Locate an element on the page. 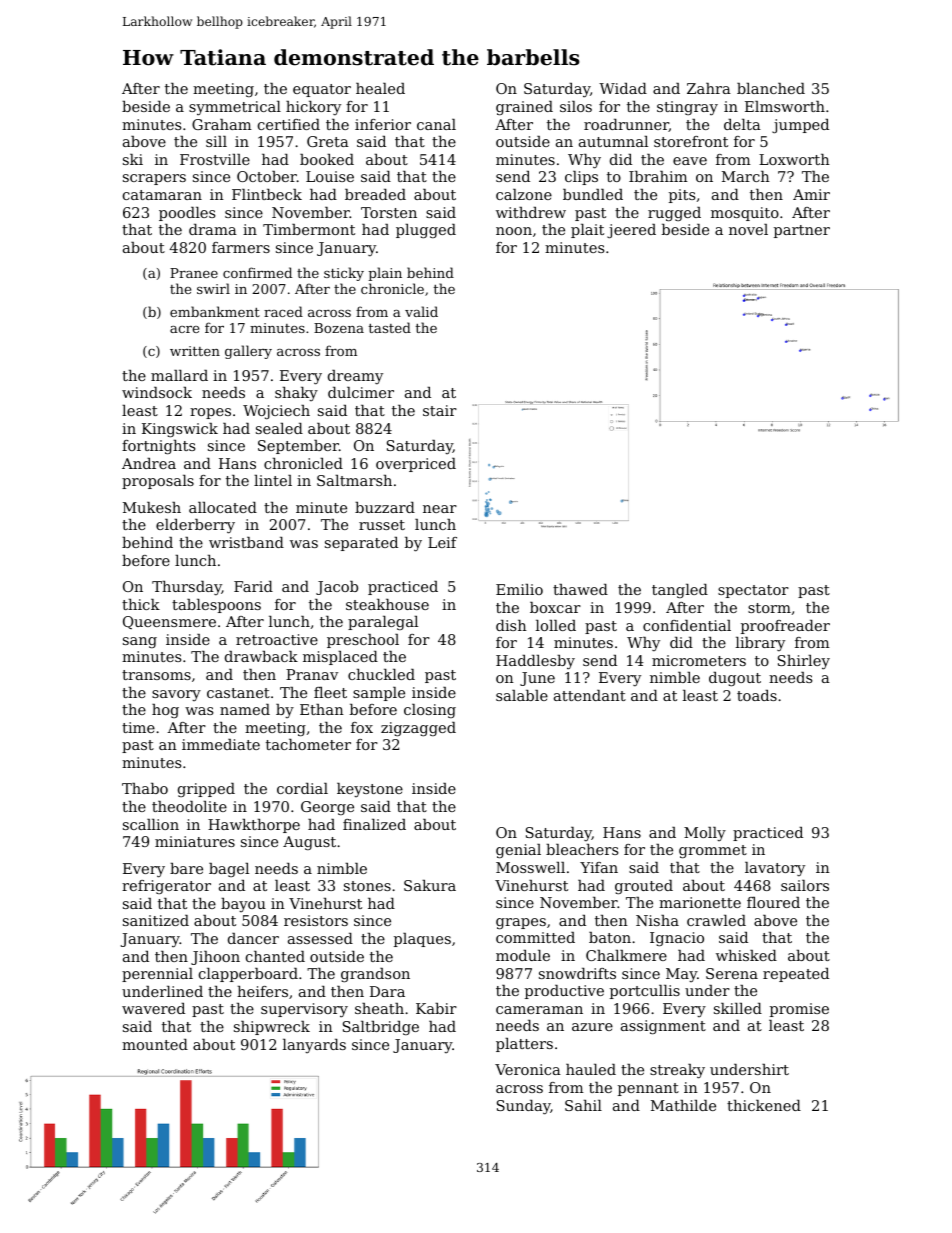  perennial is located at coordinates (157, 975).
